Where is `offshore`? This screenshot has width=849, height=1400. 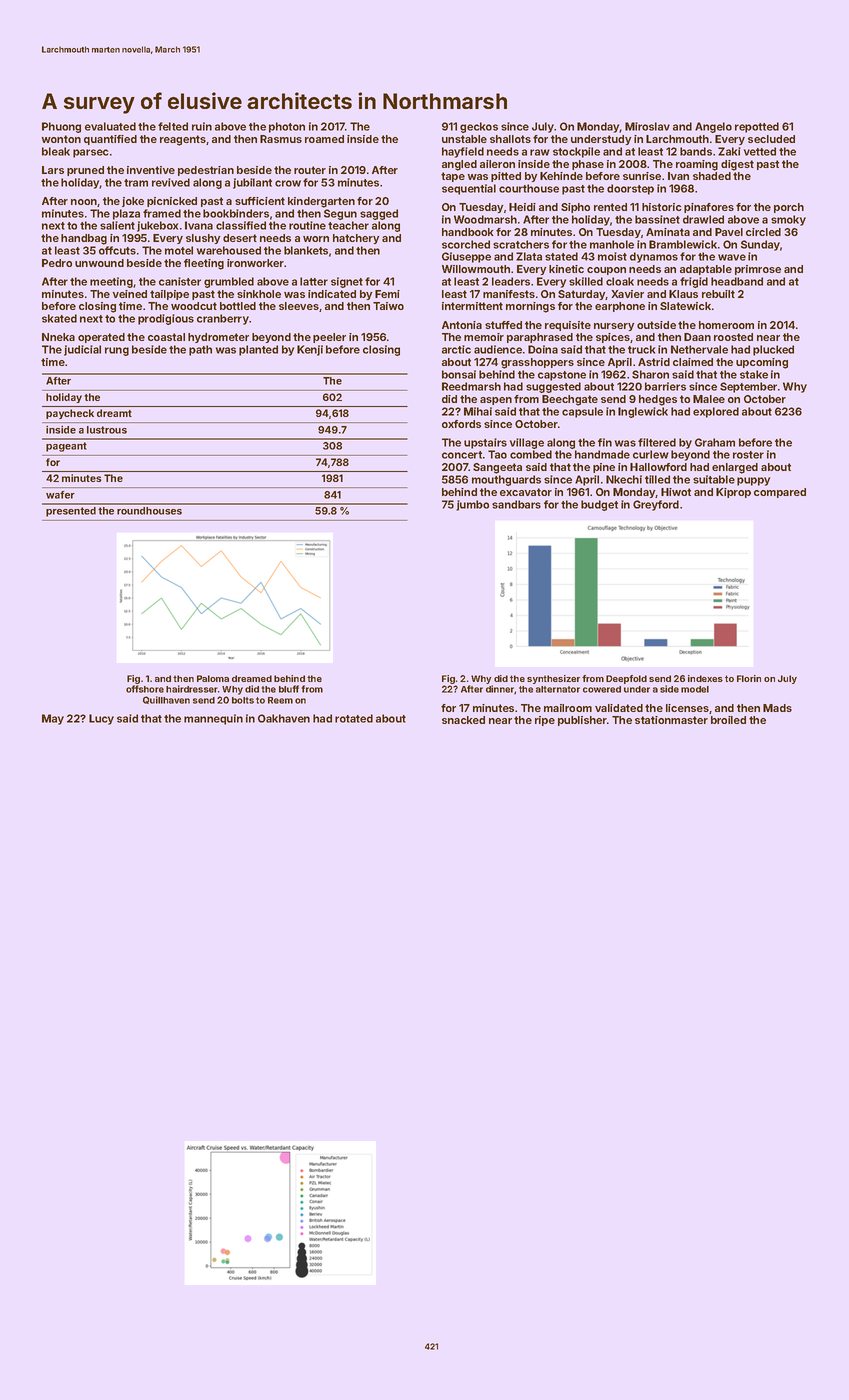 offshore is located at coordinates (145, 689).
